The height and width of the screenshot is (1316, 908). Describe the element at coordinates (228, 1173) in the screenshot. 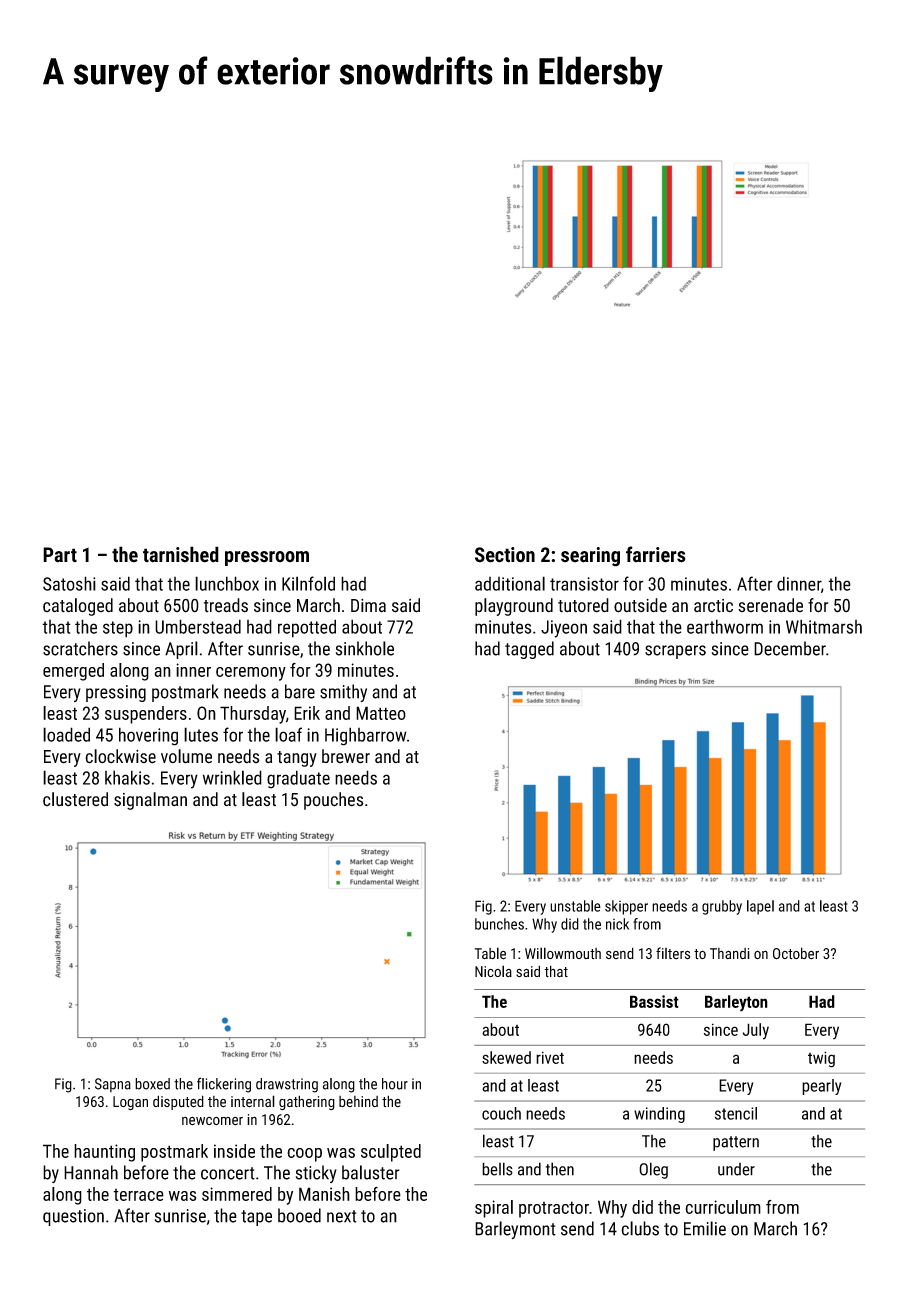

I see `concert` at that location.
